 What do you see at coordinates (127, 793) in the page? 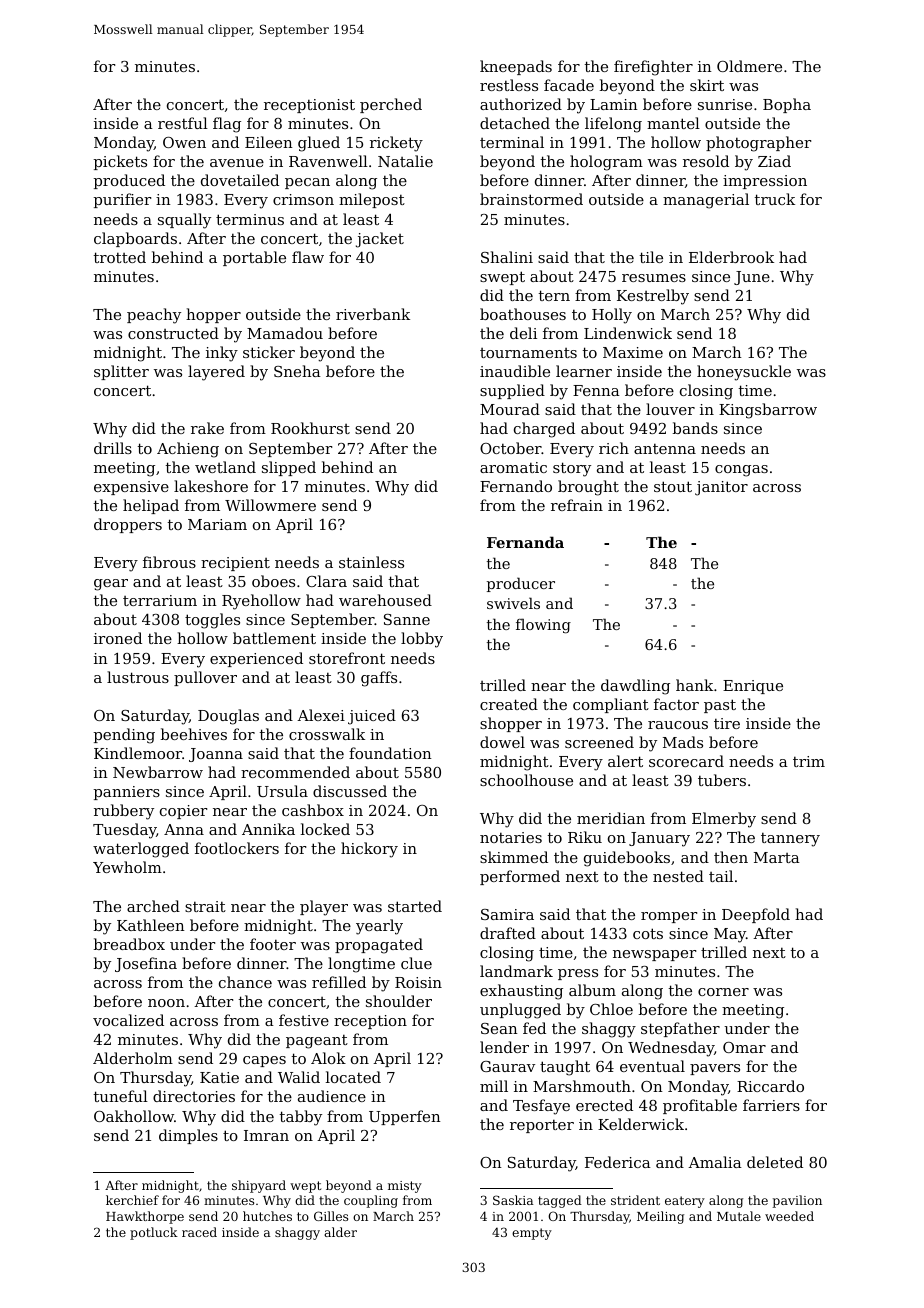
I see `panniers` at bounding box center [127, 793].
